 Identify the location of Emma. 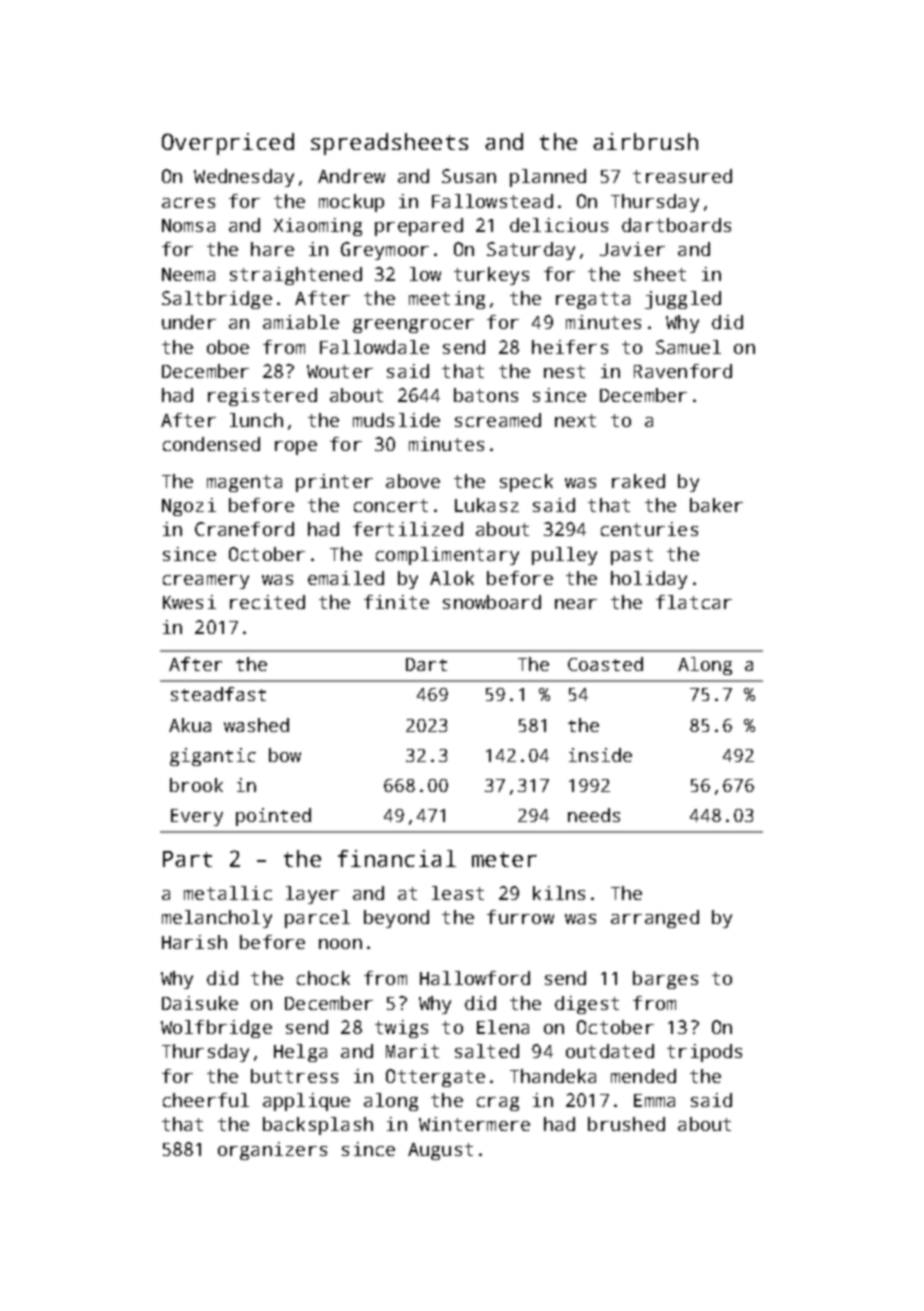
(654, 1100).
